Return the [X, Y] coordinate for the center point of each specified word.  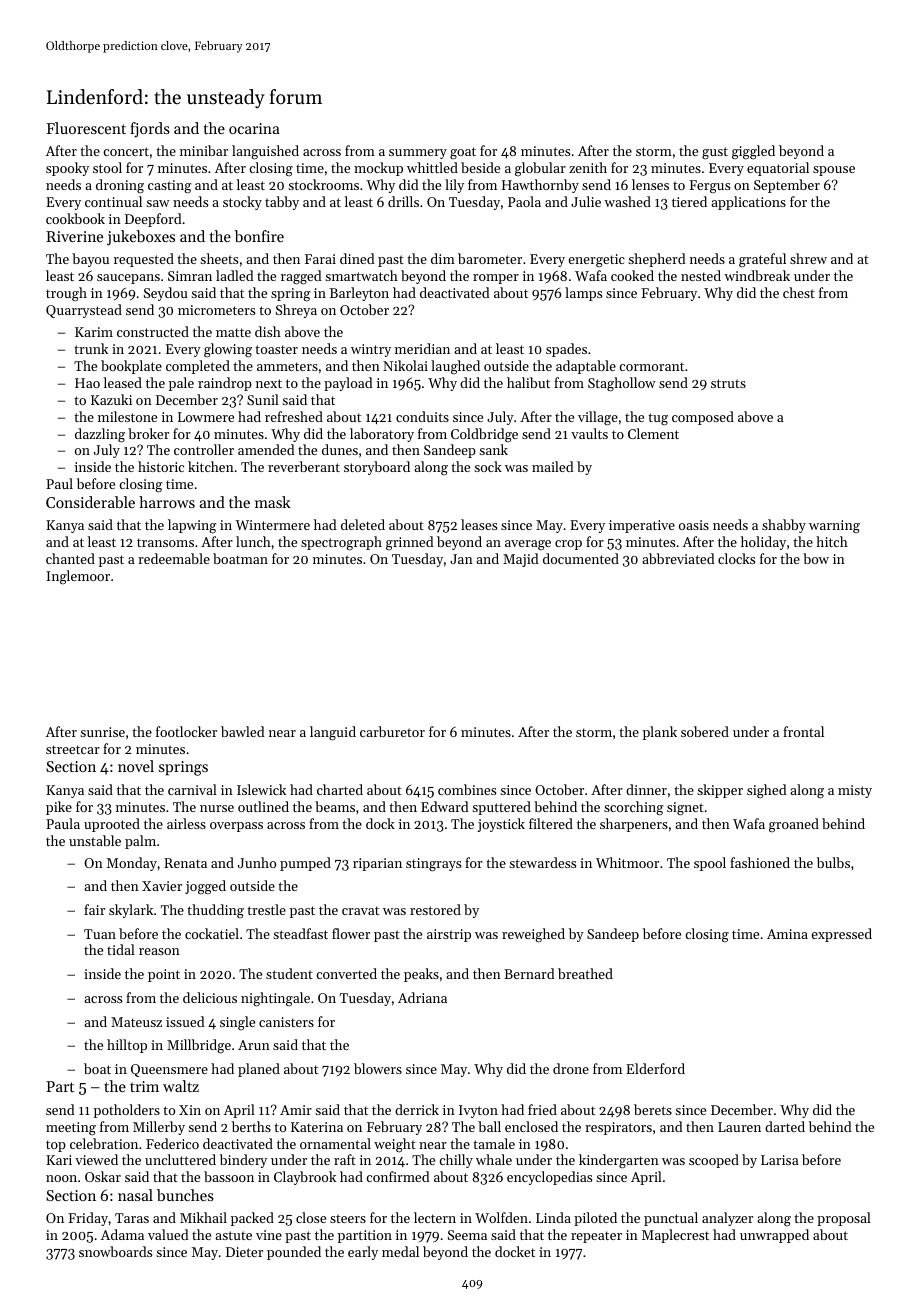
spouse [834, 171]
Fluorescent [86, 128]
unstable [95, 840]
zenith [588, 167]
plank [660, 733]
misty [855, 791]
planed [259, 1070]
